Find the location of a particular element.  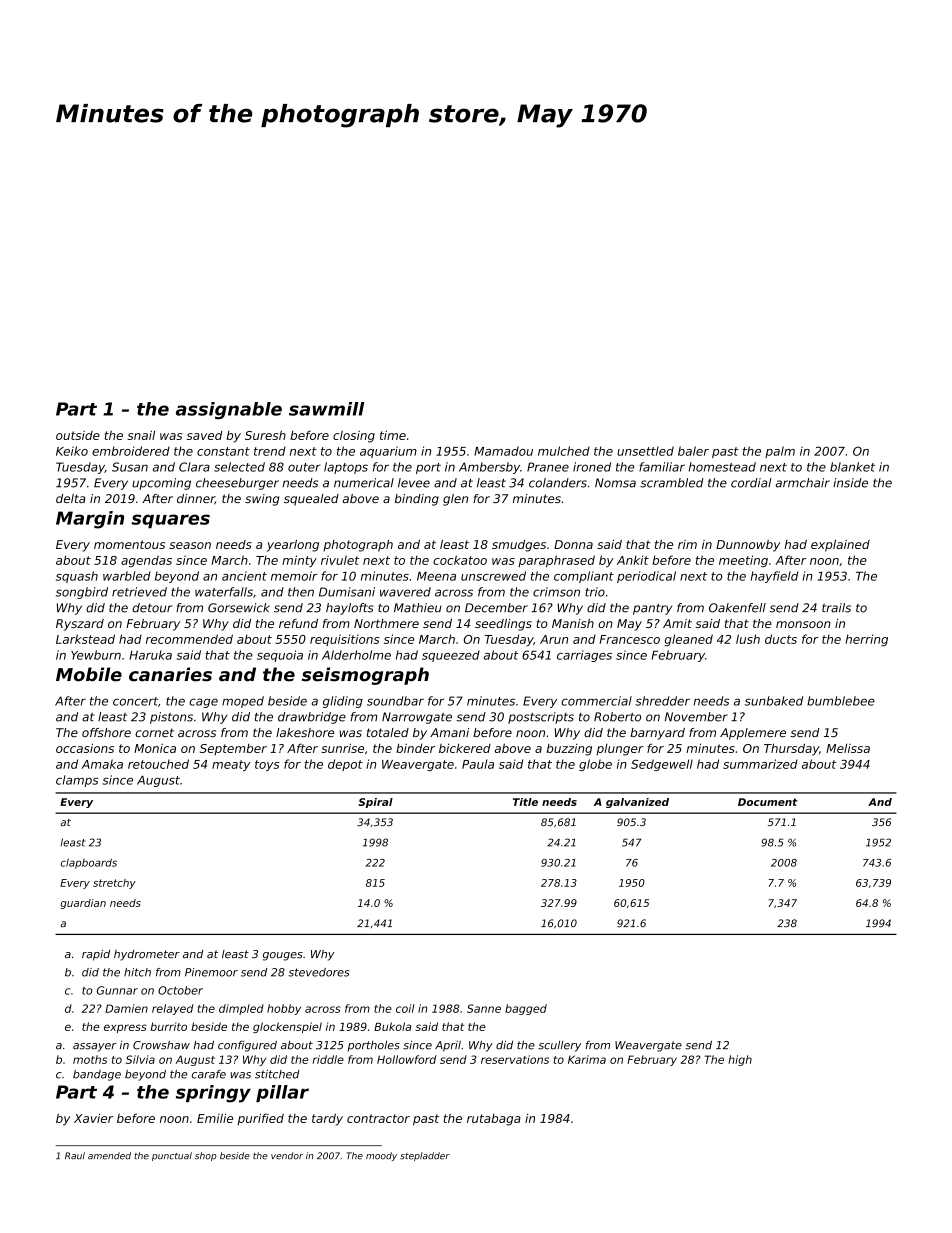

unsettled is located at coordinates (645, 451).
